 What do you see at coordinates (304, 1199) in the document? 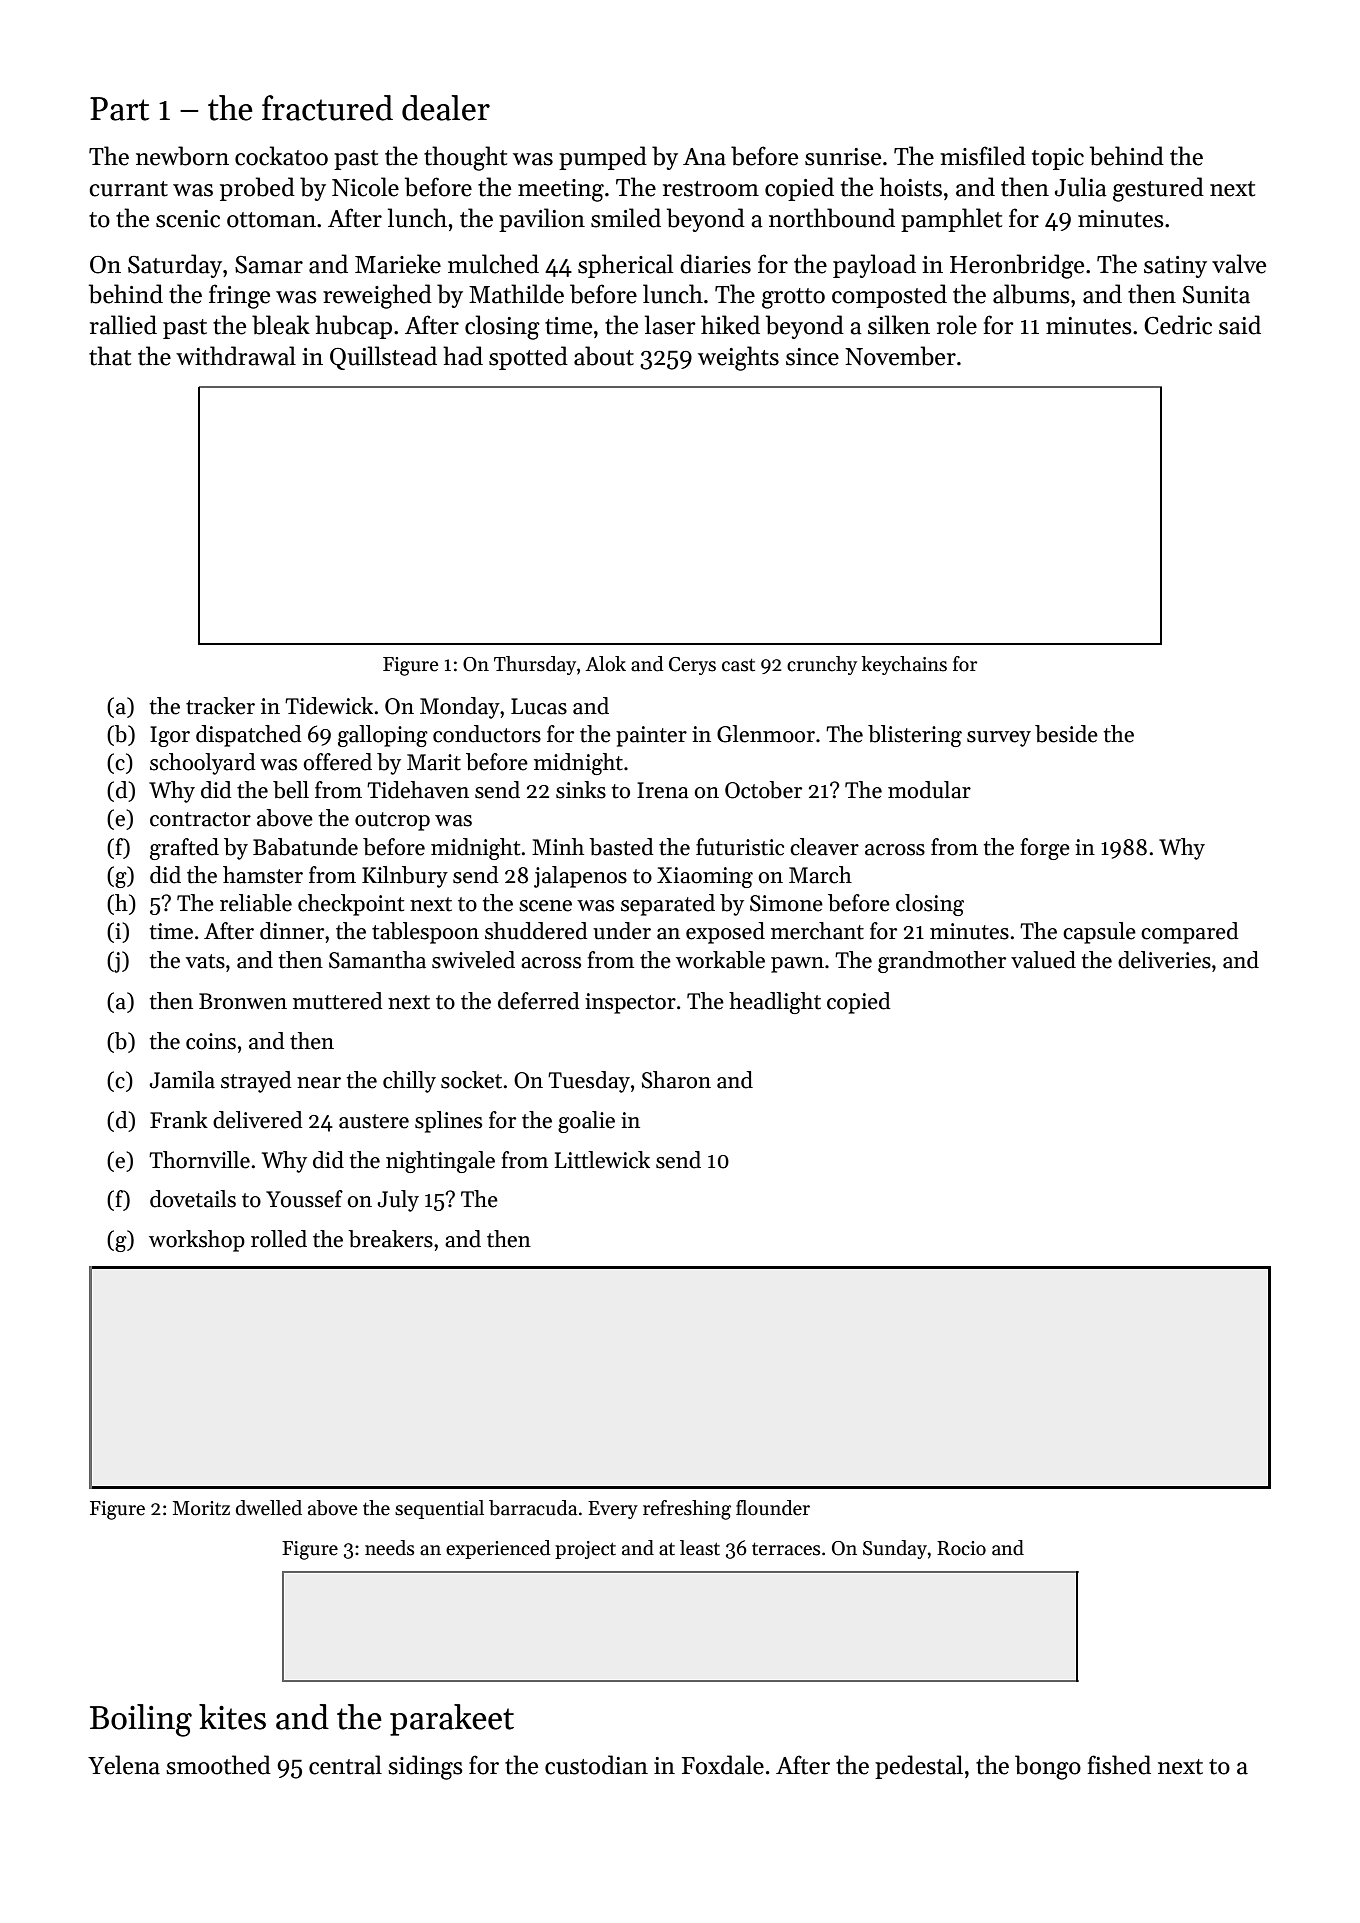
I see `Youssef` at bounding box center [304, 1199].
